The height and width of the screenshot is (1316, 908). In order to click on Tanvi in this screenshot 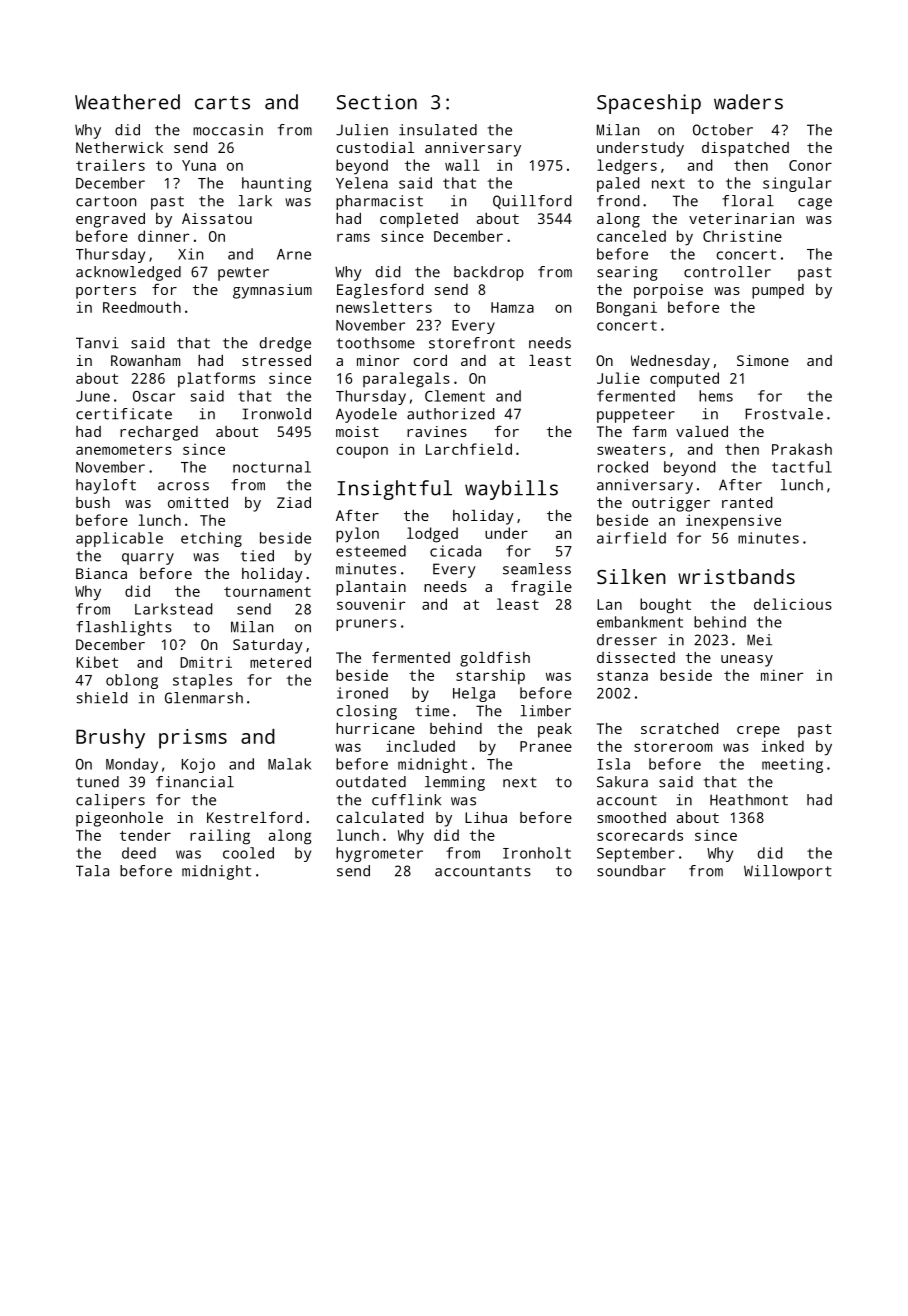, I will do `click(97, 343)`.
